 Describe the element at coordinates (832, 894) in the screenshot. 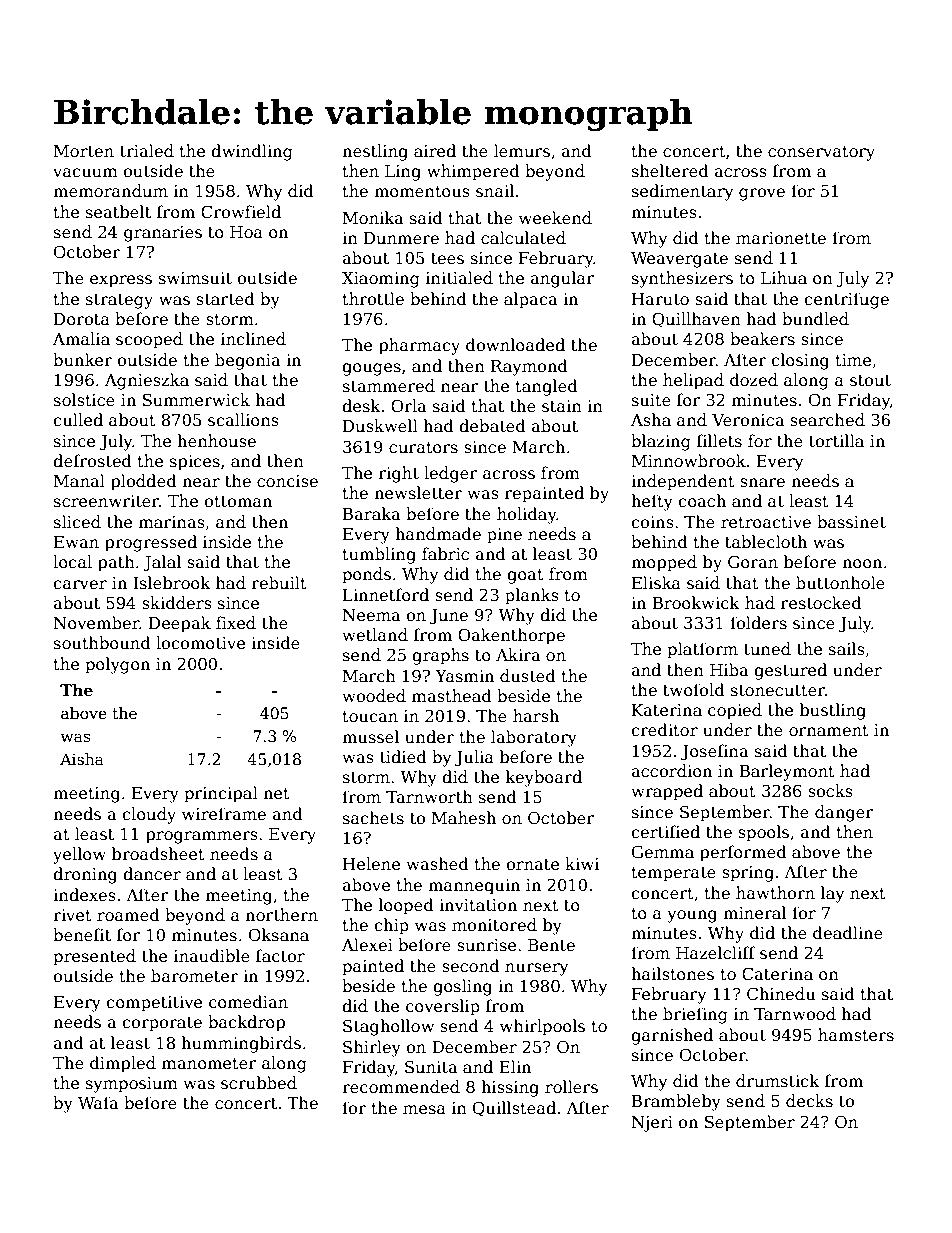

I see `lay` at that location.
